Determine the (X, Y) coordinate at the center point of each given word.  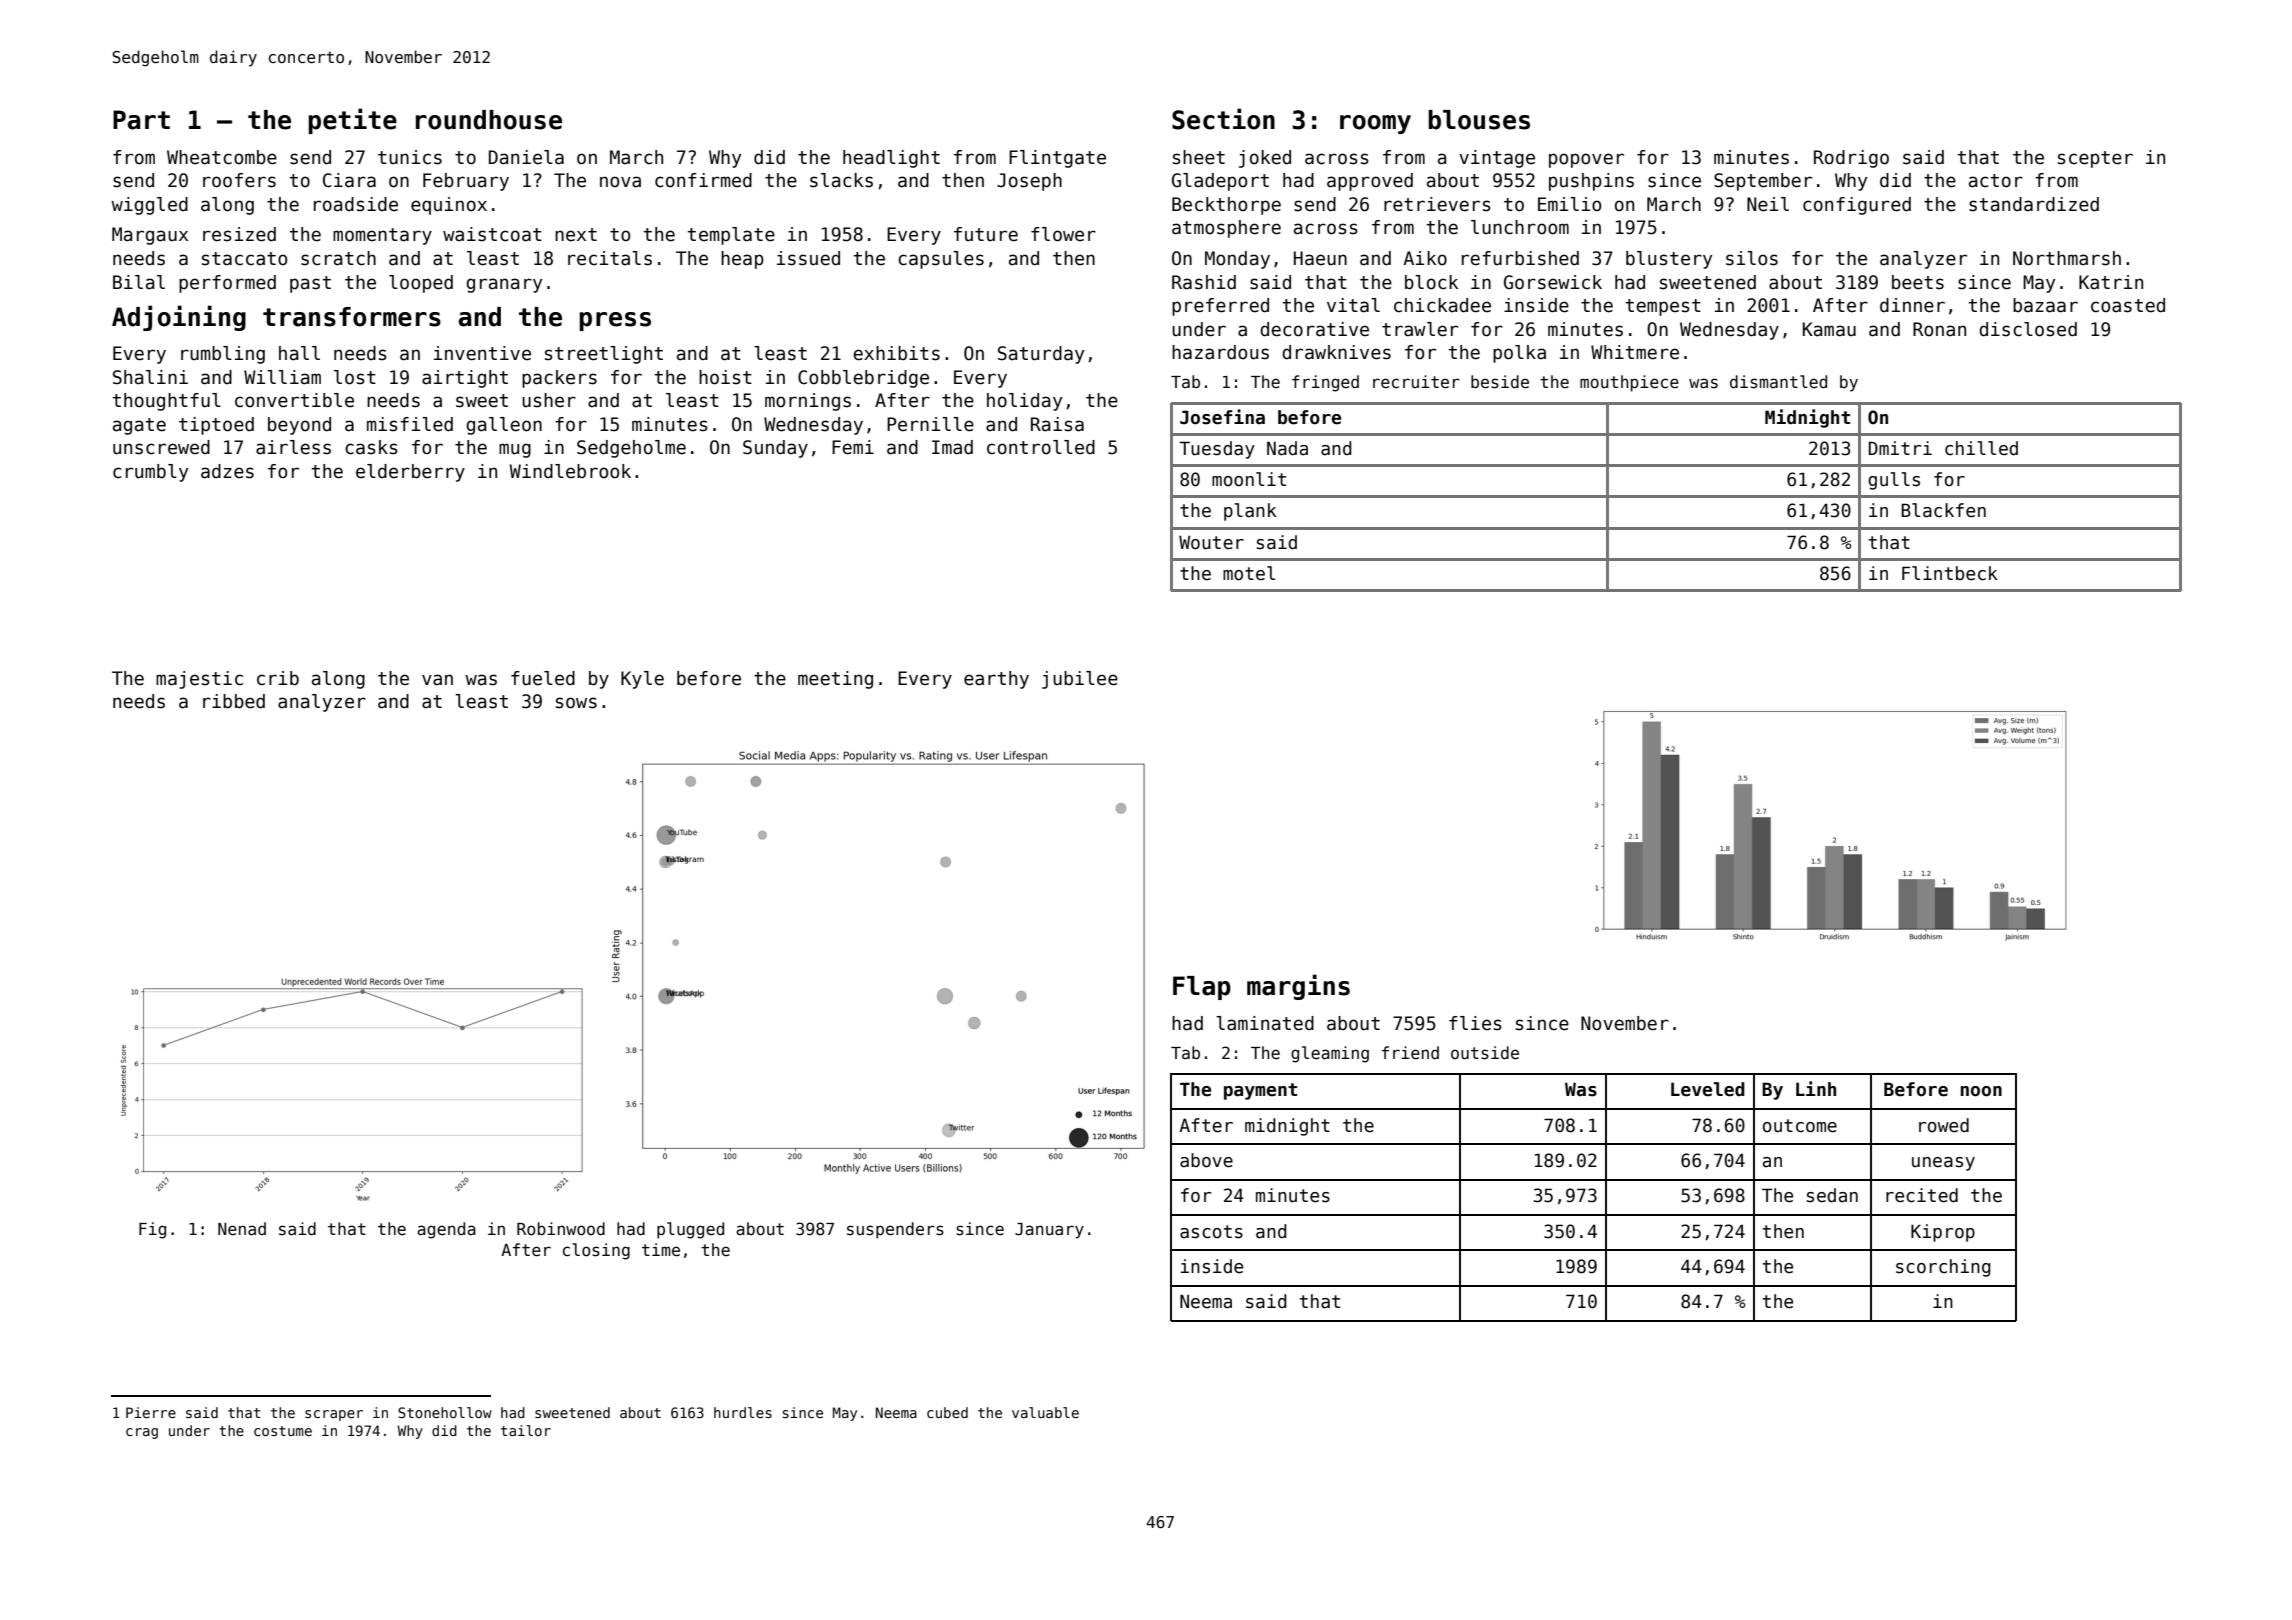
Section (1223, 119)
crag (142, 1433)
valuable (1045, 1412)
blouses (1479, 120)
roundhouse (489, 120)
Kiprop (1943, 1233)
